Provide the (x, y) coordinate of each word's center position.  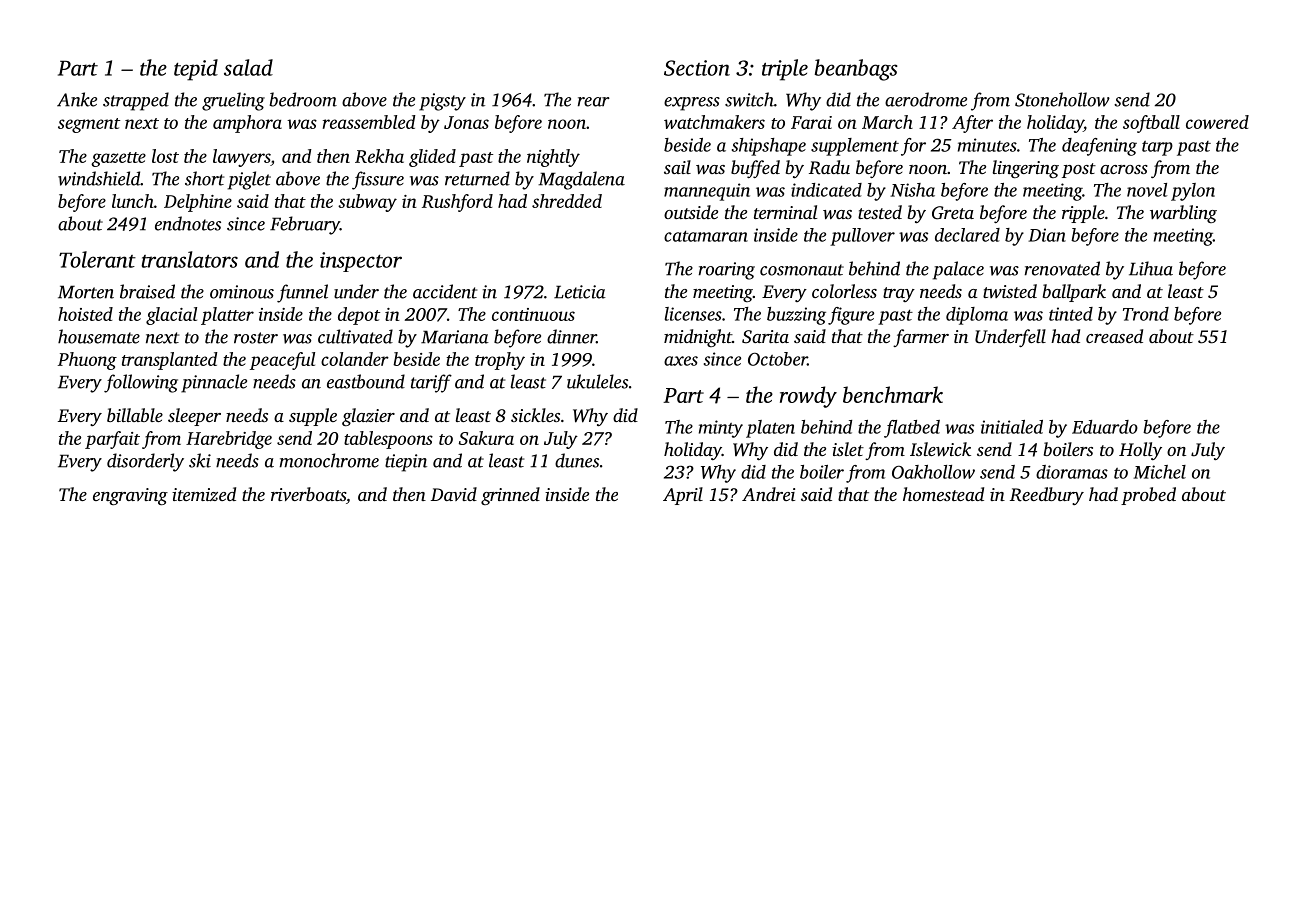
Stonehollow (1062, 99)
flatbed (912, 429)
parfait (112, 440)
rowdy (808, 397)
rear (594, 102)
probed (1148, 496)
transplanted (170, 361)
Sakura (486, 438)
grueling (233, 101)
